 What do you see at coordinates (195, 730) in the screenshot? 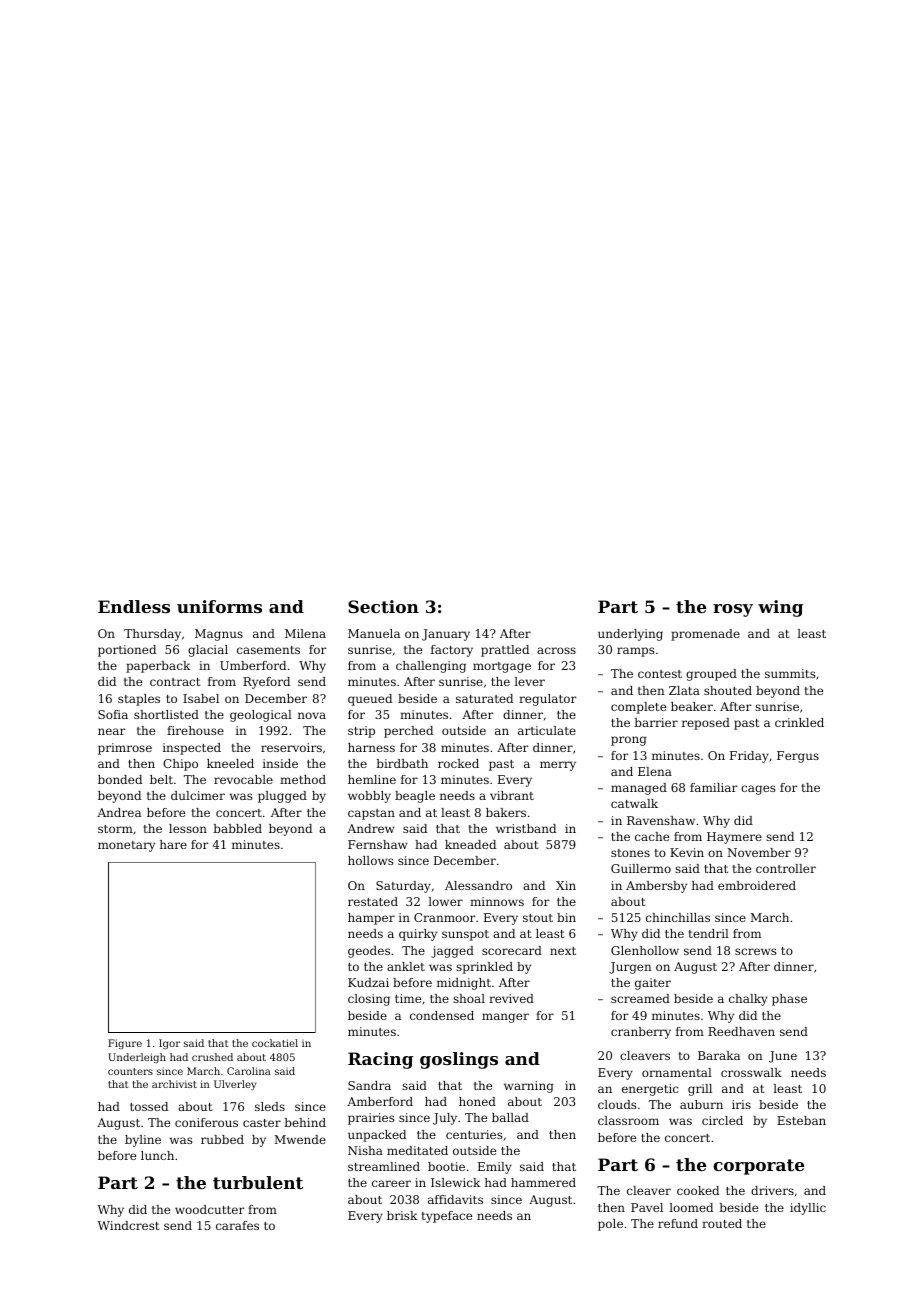
I see `firehouse` at bounding box center [195, 730].
